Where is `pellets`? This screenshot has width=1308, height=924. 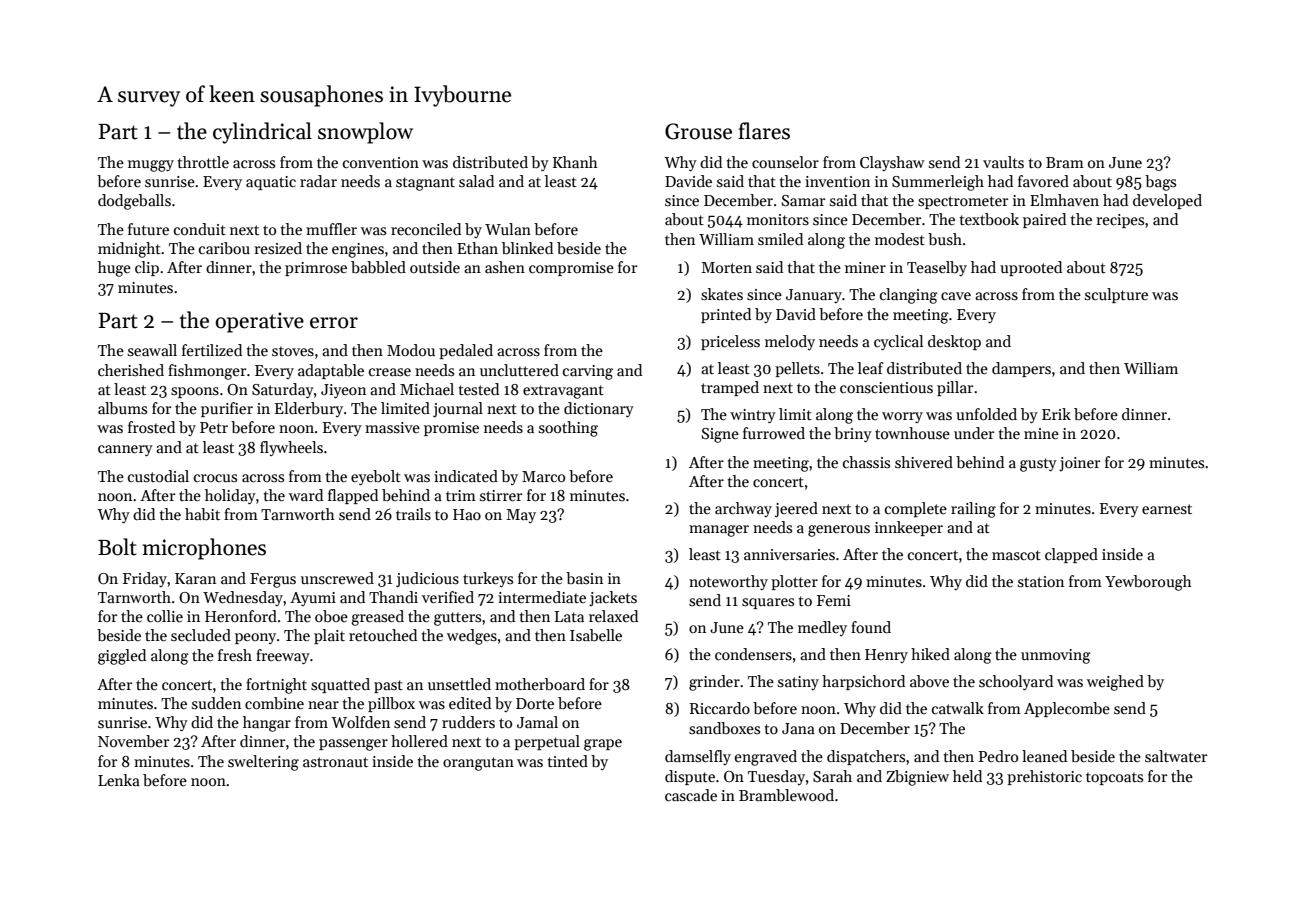
pellets is located at coordinates (797, 369).
